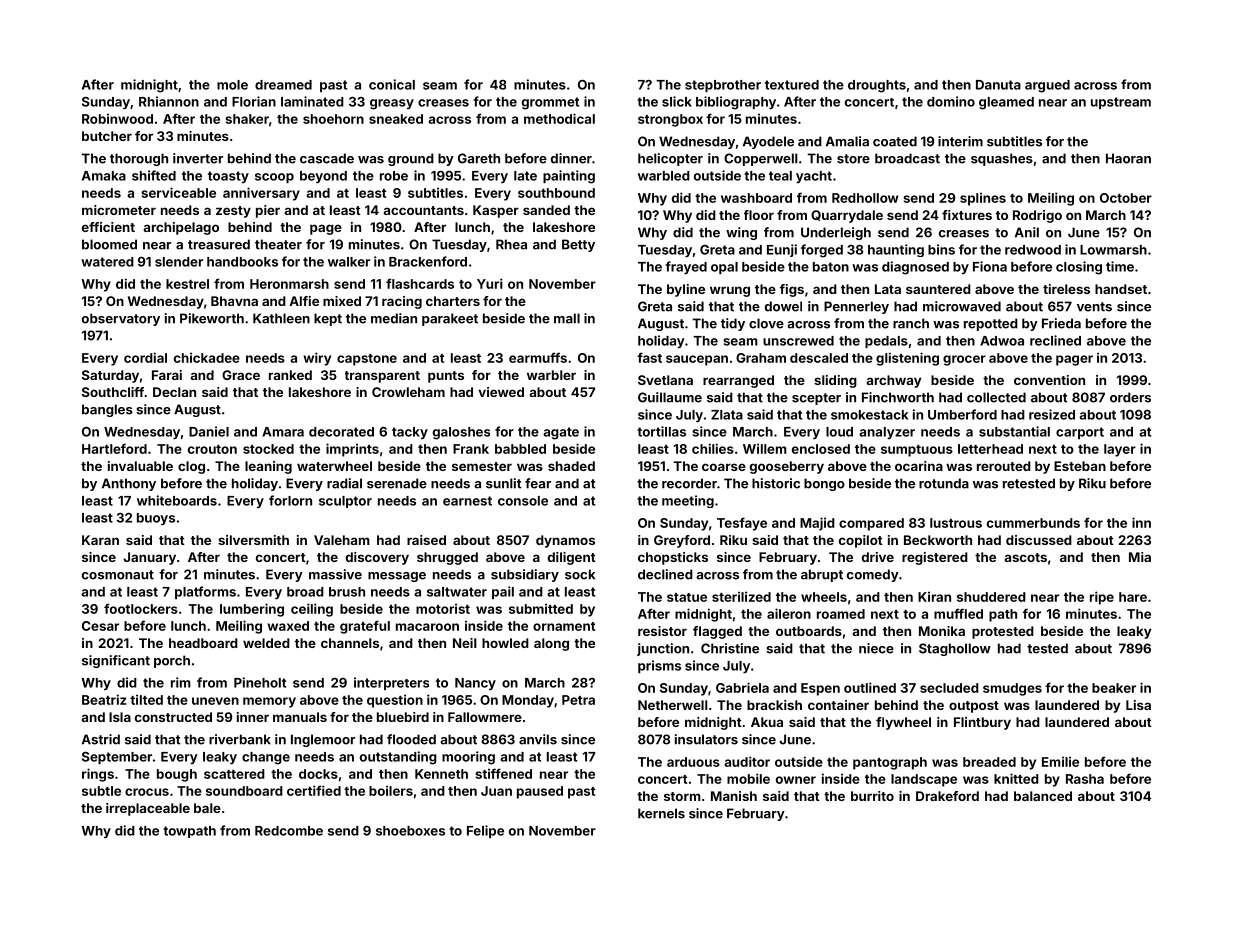 The image size is (1233, 952). Describe the element at coordinates (822, 575) in the screenshot. I see `abrupt` at that location.
